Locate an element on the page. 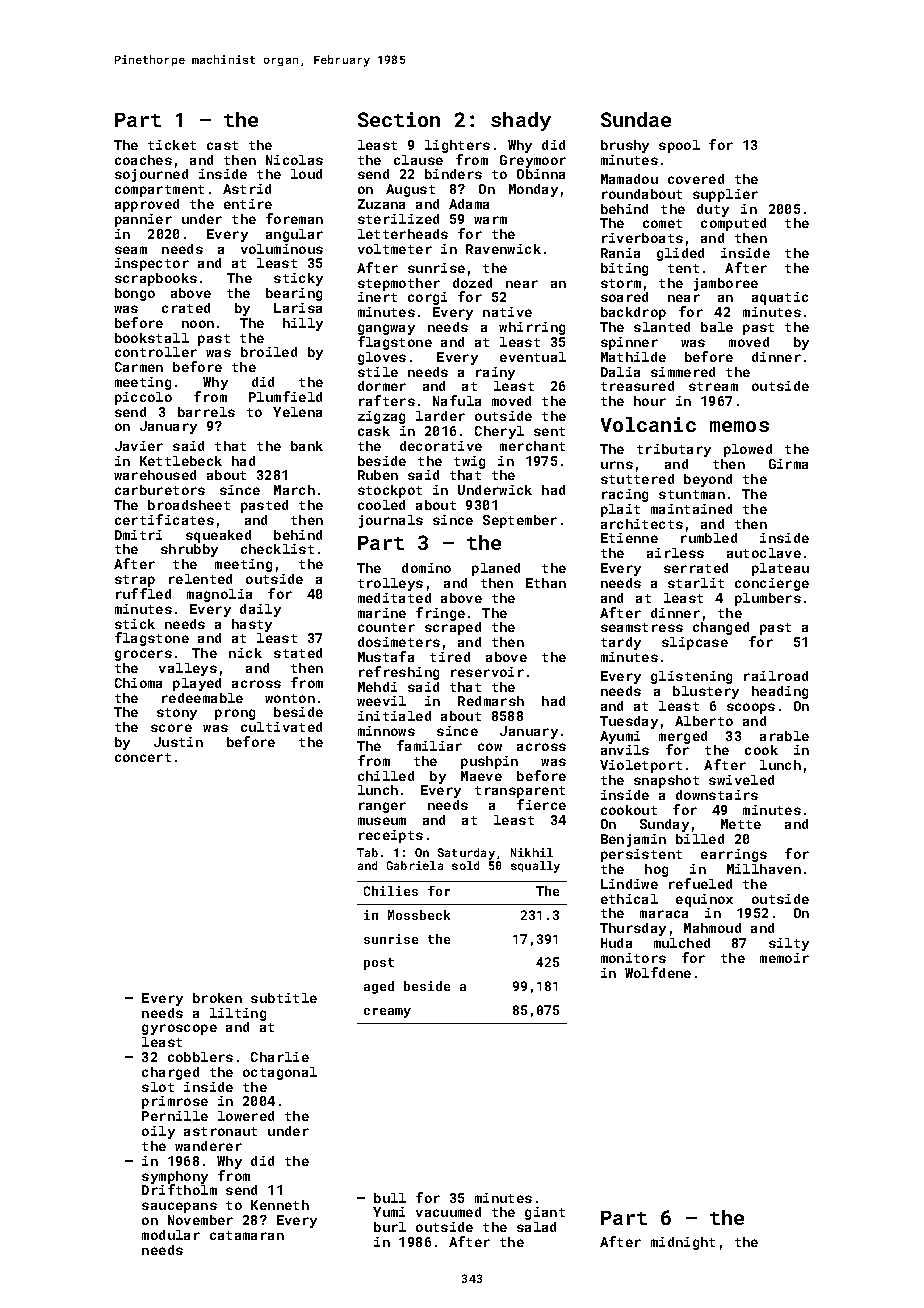 This image has width=924, height=1308. arable is located at coordinates (784, 736).
